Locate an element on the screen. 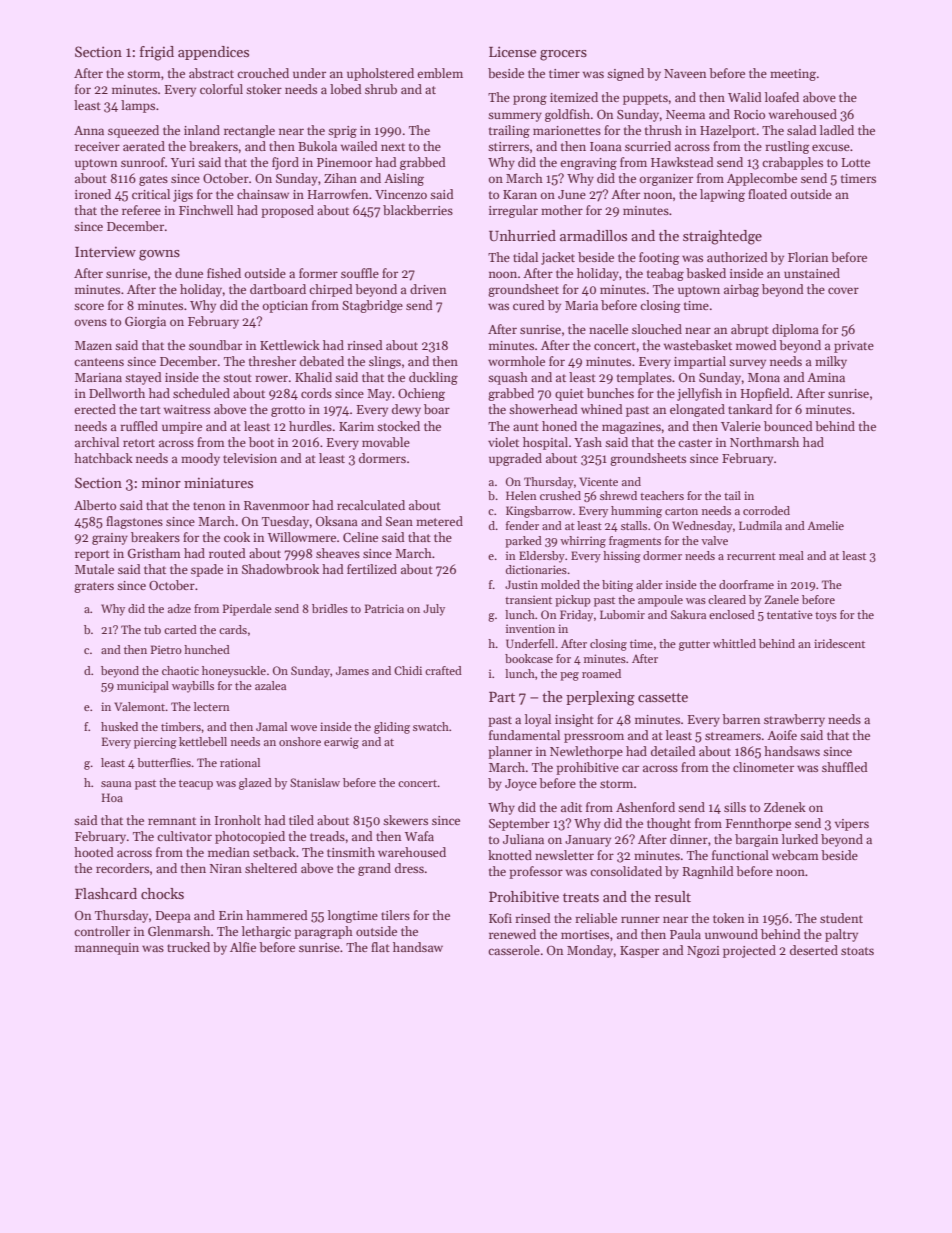  frigid is located at coordinates (157, 53).
